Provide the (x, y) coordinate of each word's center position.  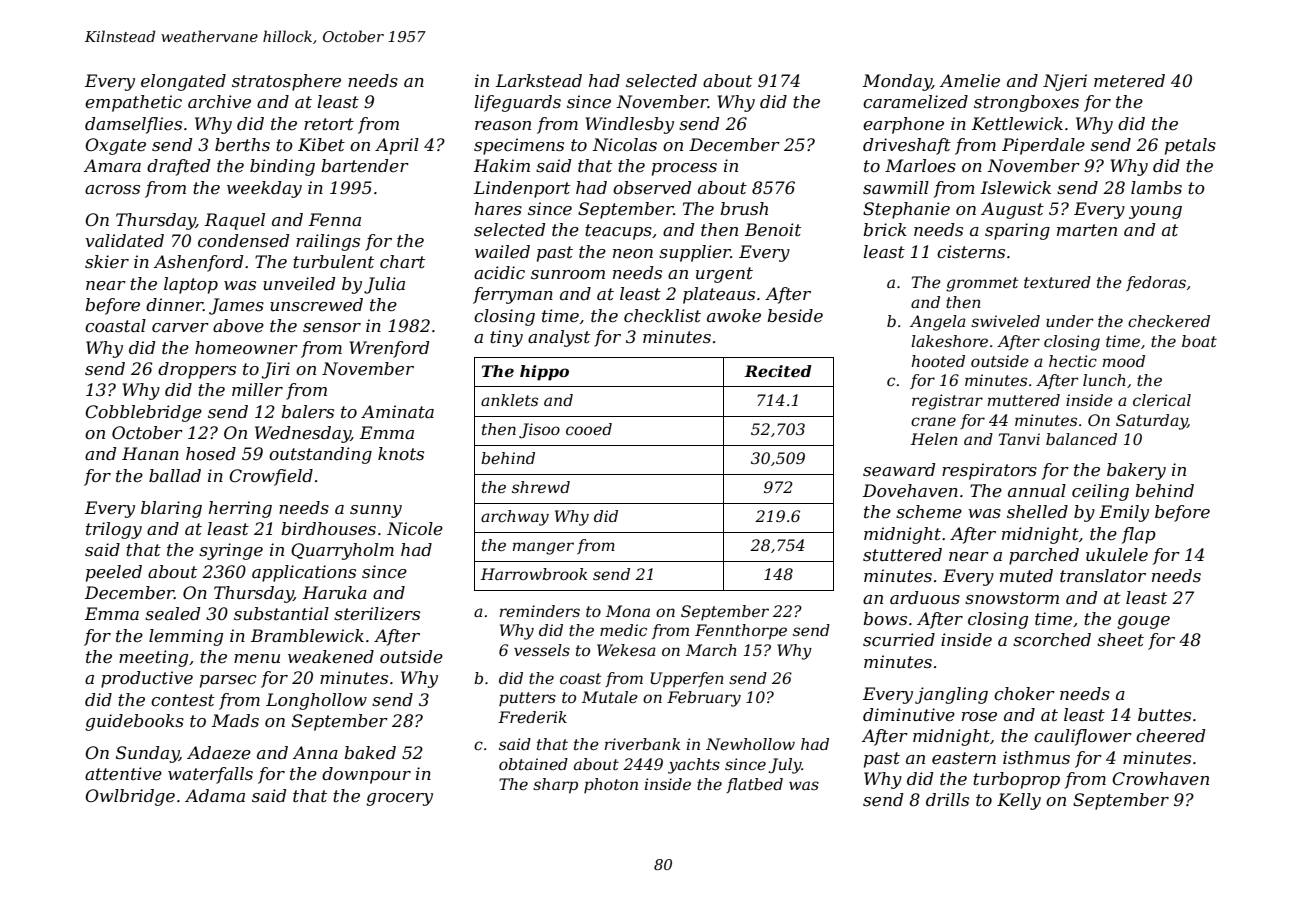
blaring (171, 509)
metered (1129, 80)
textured (1057, 282)
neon (633, 253)
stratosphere (286, 82)
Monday (897, 82)
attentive (123, 773)
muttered (1024, 400)
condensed (243, 240)
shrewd (541, 487)
